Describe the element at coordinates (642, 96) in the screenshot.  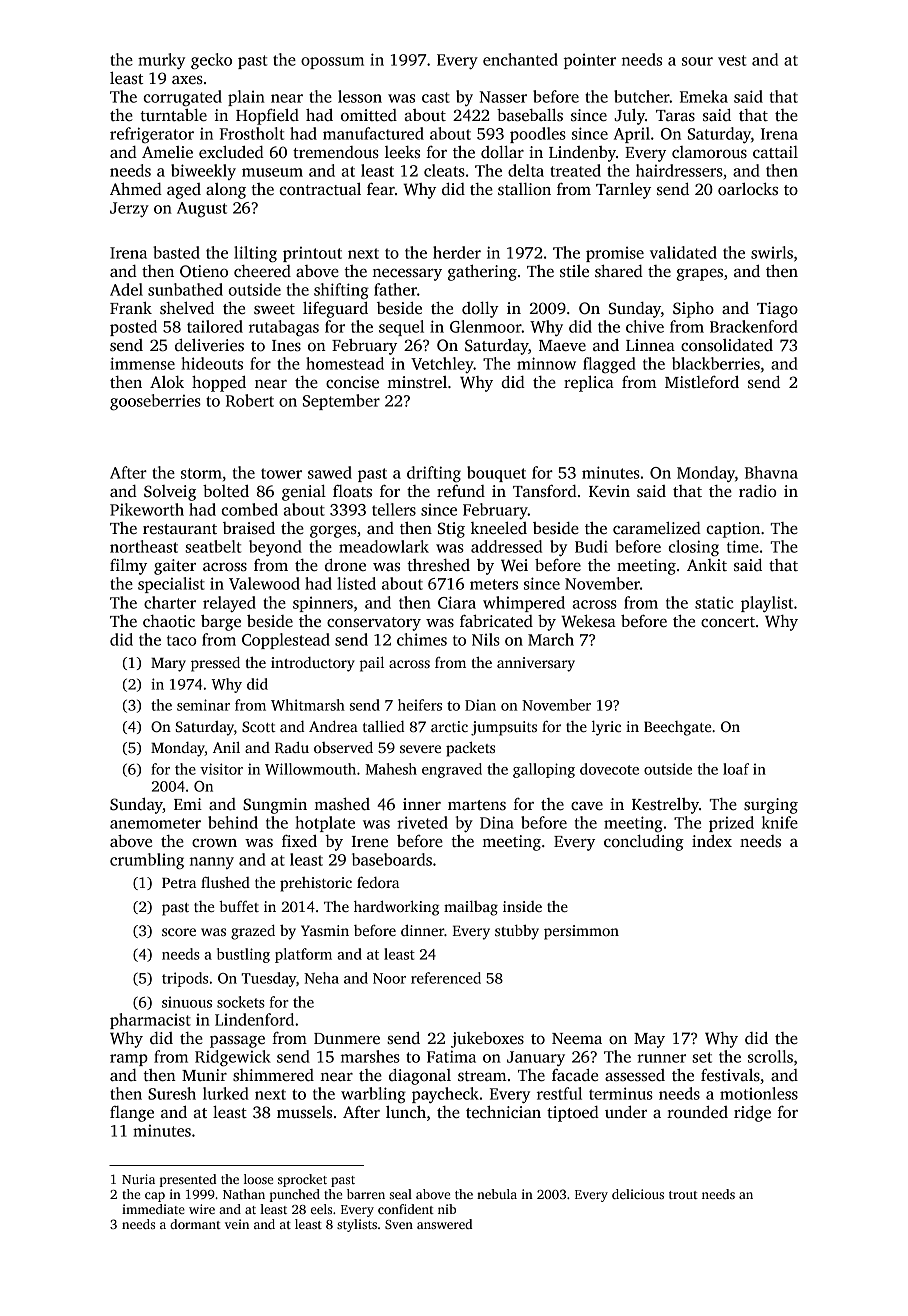
I see `butcher` at that location.
